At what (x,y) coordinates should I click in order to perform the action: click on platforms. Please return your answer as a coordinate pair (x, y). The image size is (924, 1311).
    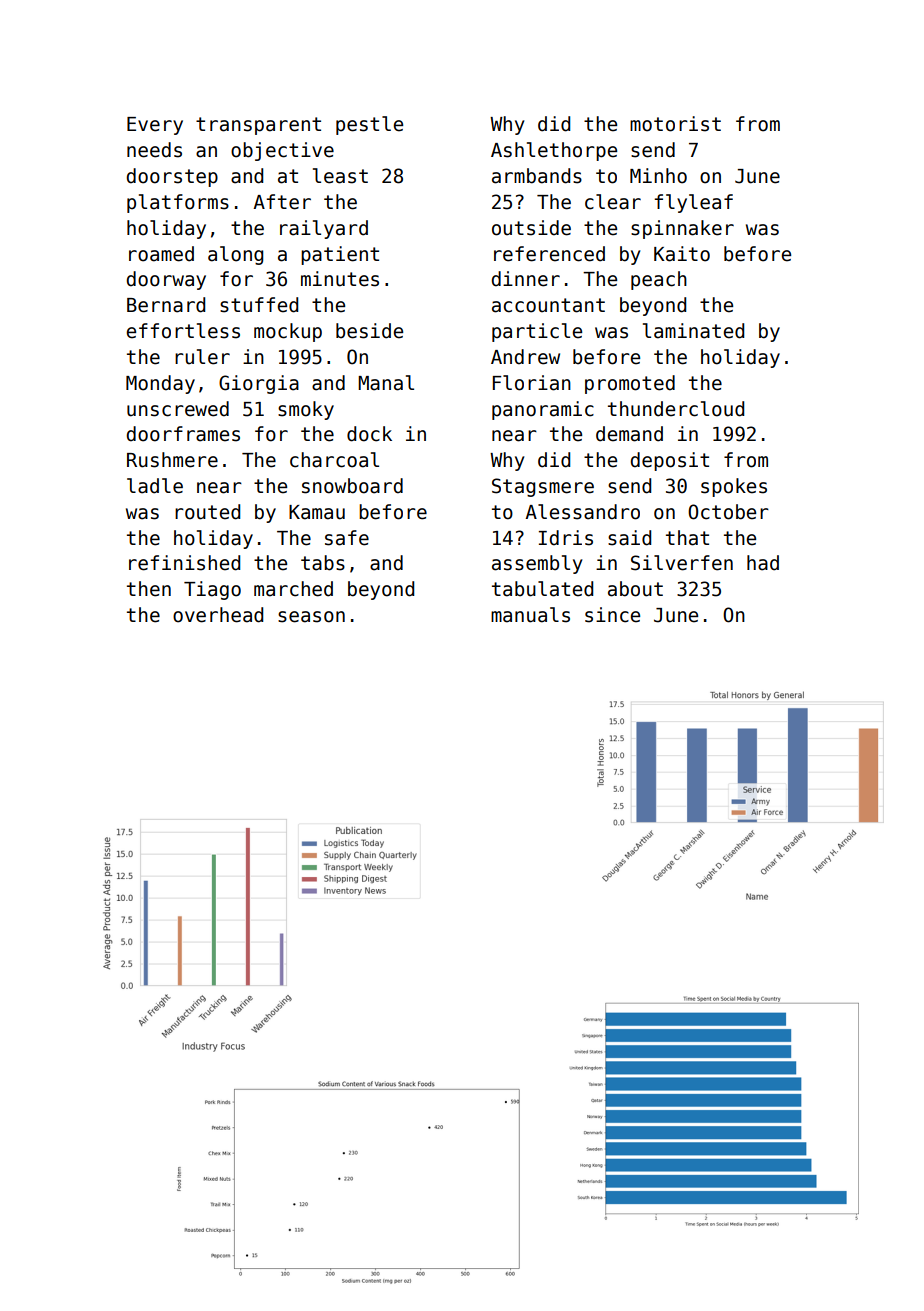
    Looking at the image, I should click on (178, 203).
